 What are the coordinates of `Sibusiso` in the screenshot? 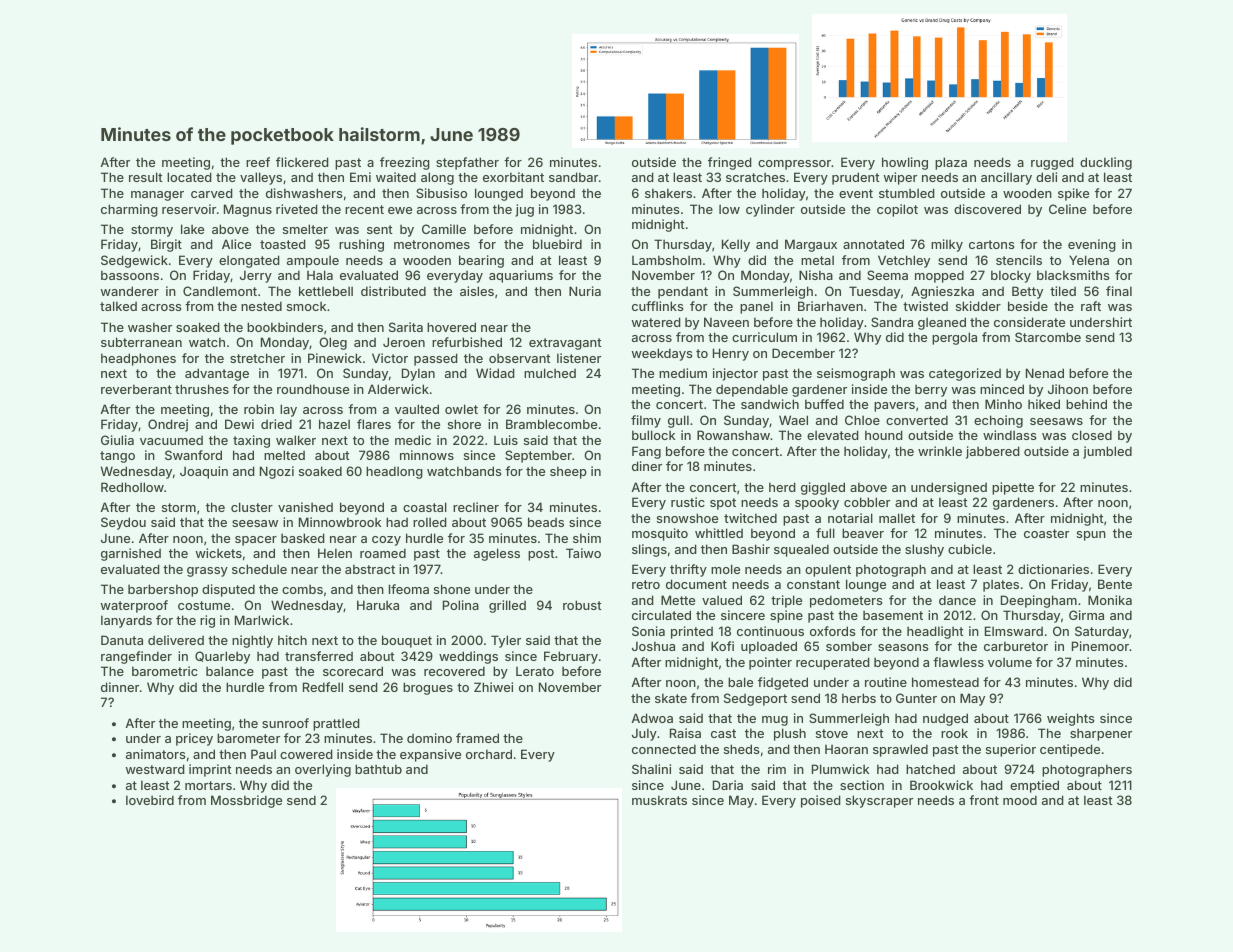 It's located at (441, 193).
